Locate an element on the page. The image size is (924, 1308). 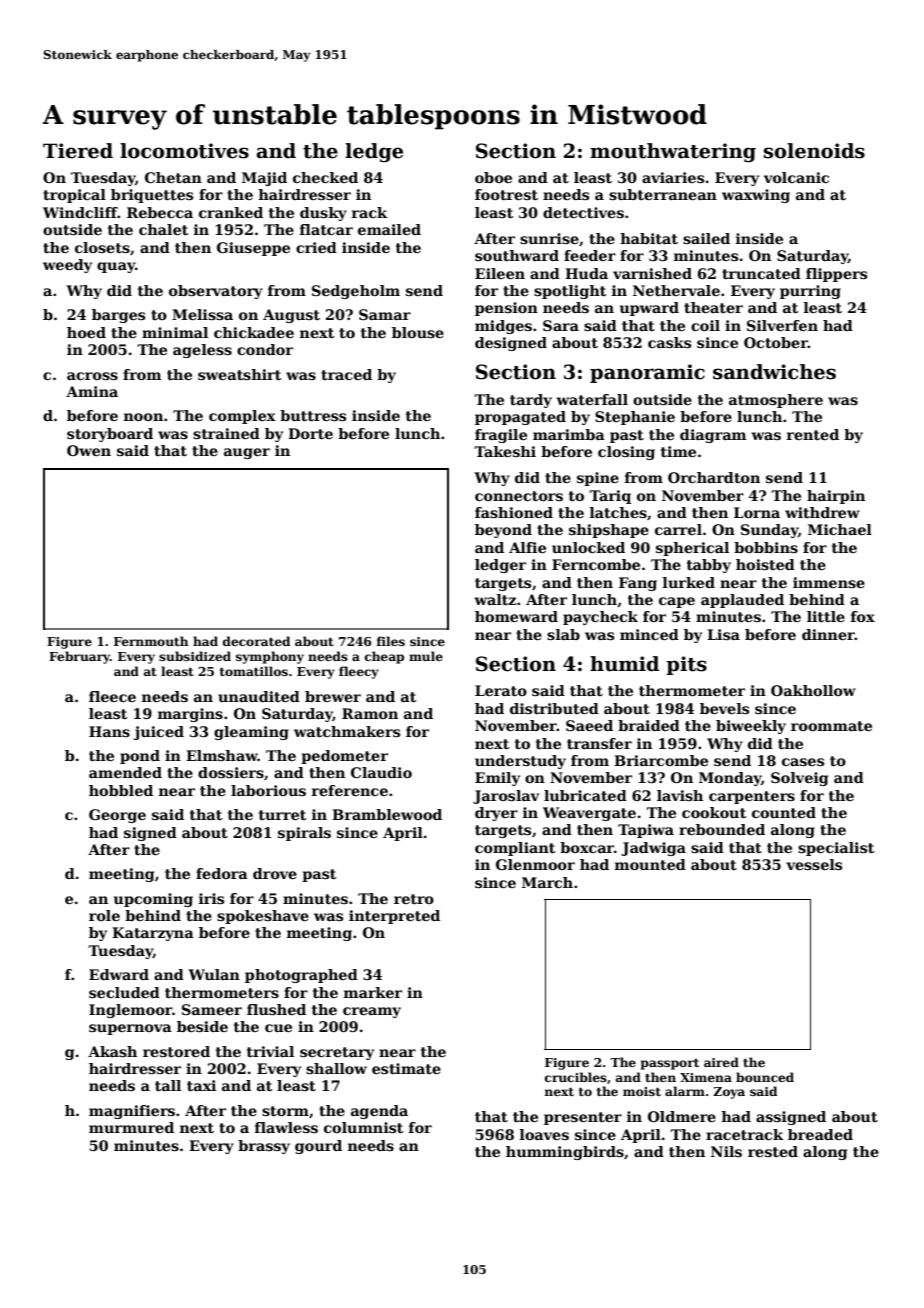
slab is located at coordinates (563, 634).
